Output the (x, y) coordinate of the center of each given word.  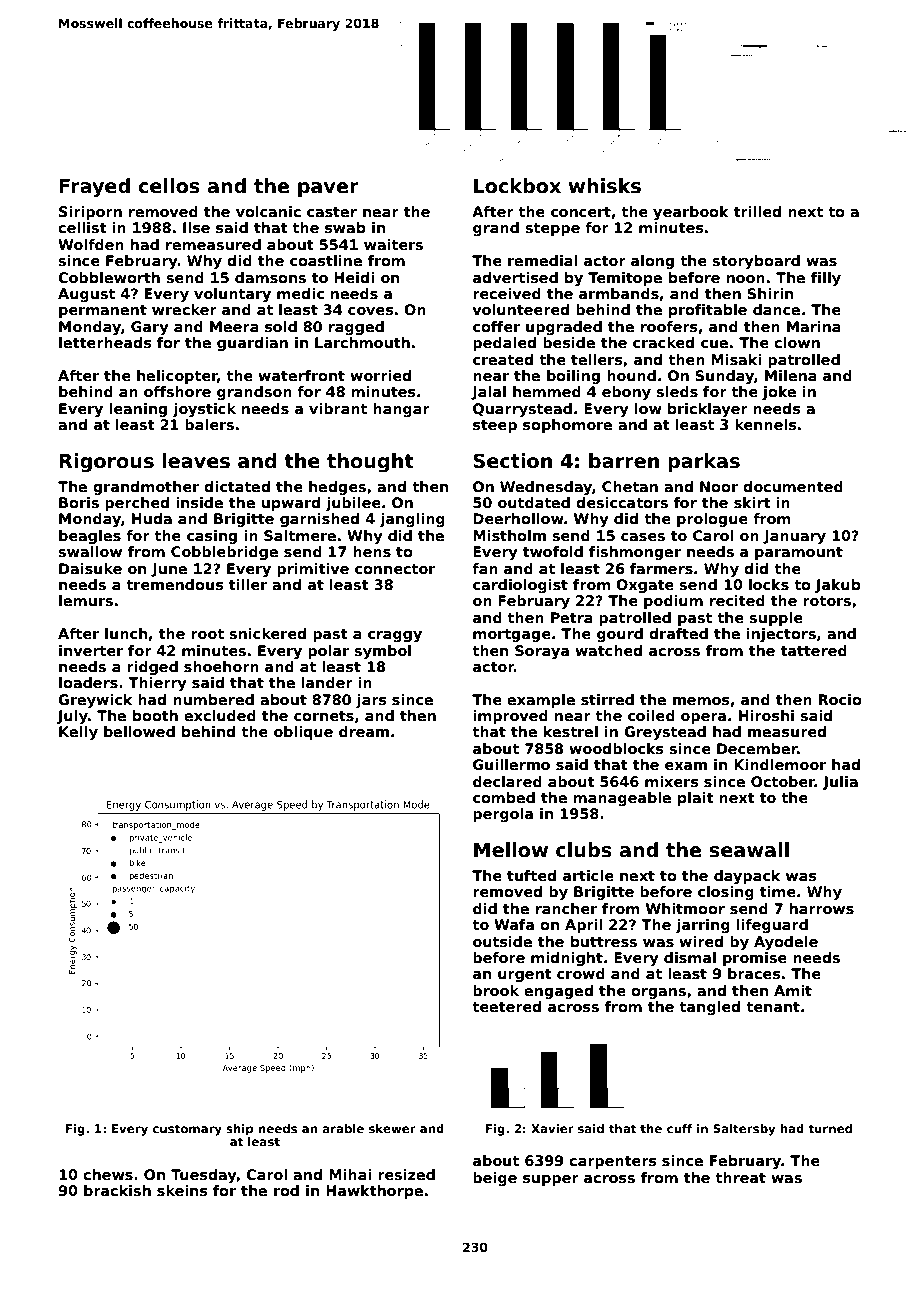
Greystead (665, 733)
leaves (196, 461)
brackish (117, 1190)
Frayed (94, 187)
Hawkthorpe (374, 1192)
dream (364, 731)
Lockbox (517, 186)
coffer (496, 326)
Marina (814, 326)
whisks (605, 186)
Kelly (78, 733)
